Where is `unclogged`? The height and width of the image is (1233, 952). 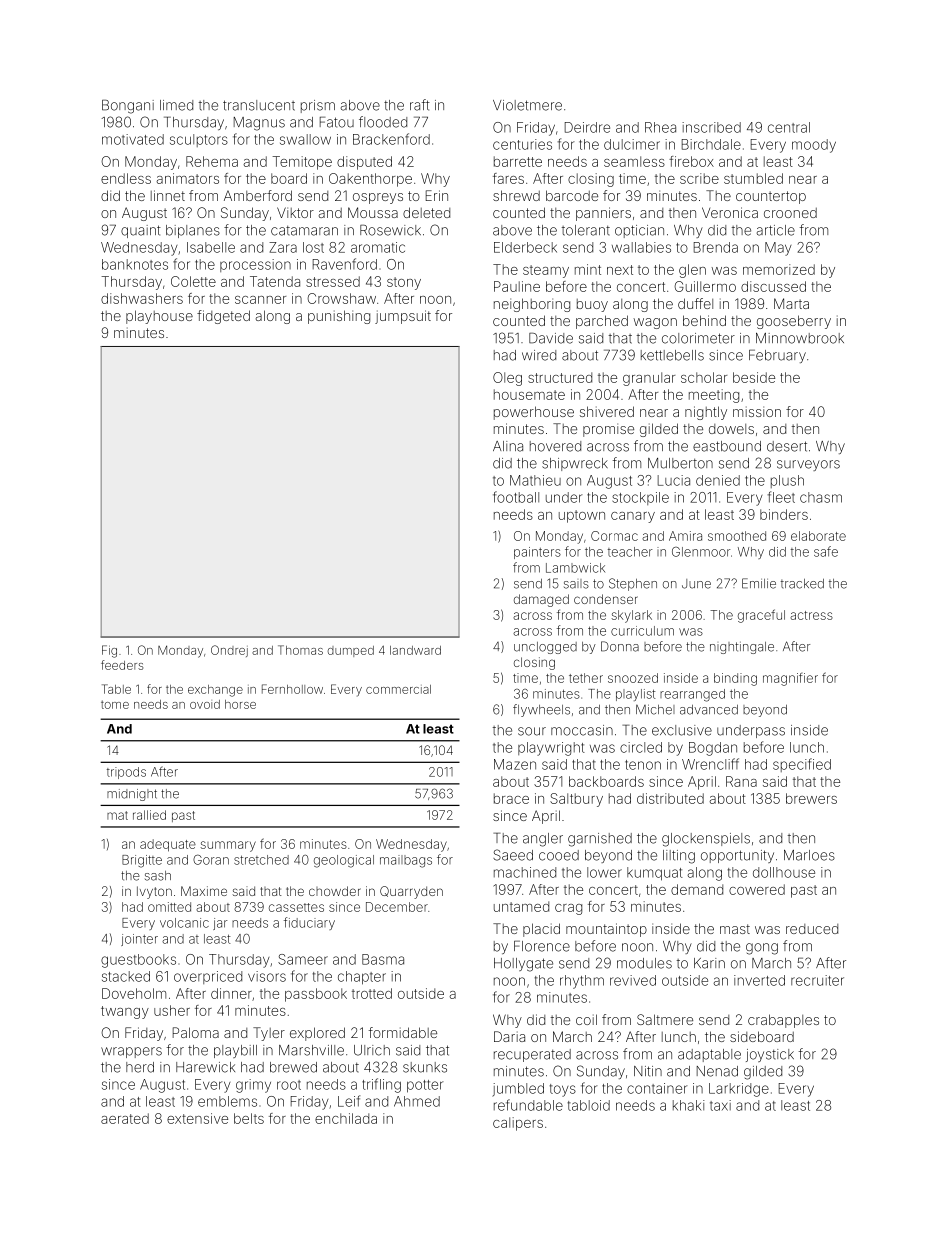
unclogged is located at coordinates (545, 648).
